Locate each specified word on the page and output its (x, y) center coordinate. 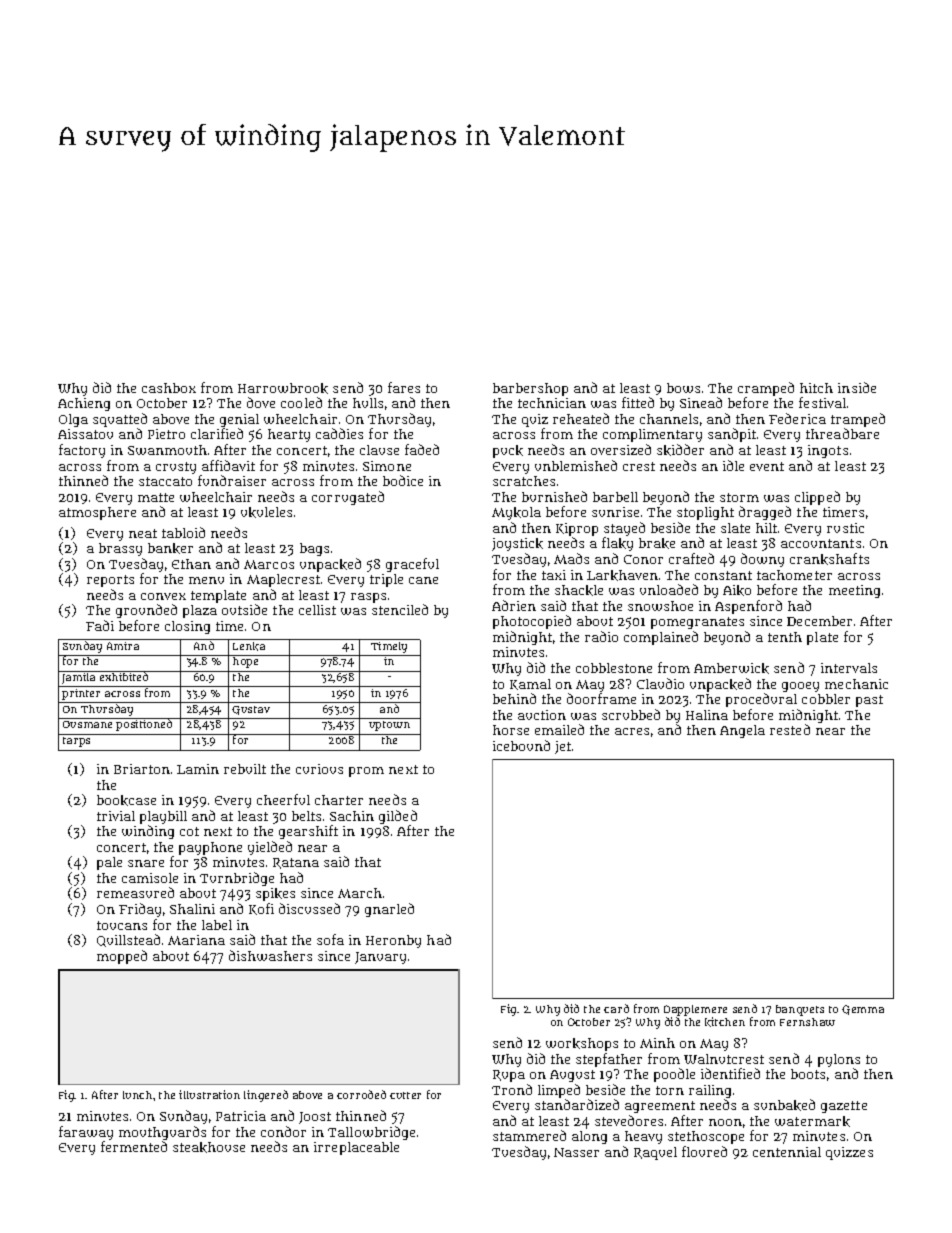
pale (109, 863)
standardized (577, 1104)
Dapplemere (695, 1010)
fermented (134, 1147)
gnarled (389, 910)
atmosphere (97, 513)
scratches (524, 481)
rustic (845, 528)
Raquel (655, 1153)
